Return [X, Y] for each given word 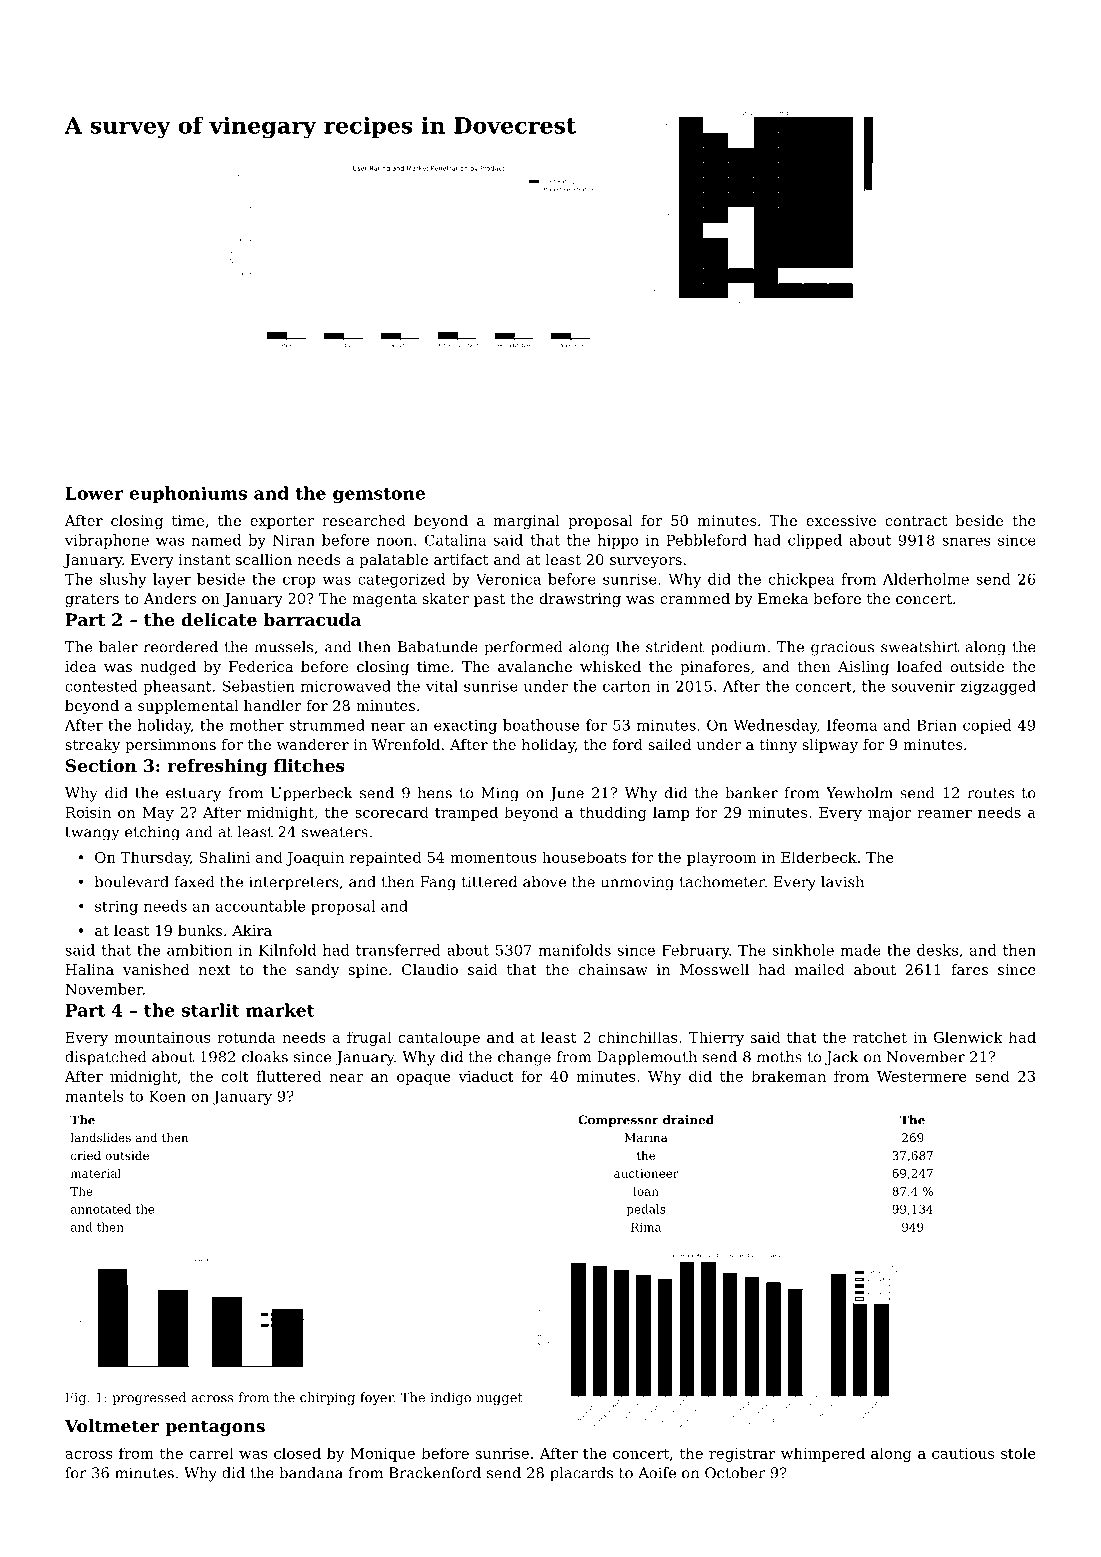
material [96, 1173]
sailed [669, 744]
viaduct [486, 1076]
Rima [646, 1227]
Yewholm [859, 793]
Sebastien [259, 686]
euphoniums [188, 494]
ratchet [880, 1037]
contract [916, 521]
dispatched [106, 1058]
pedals [645, 1210]
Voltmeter [112, 1426]
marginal [526, 522]
